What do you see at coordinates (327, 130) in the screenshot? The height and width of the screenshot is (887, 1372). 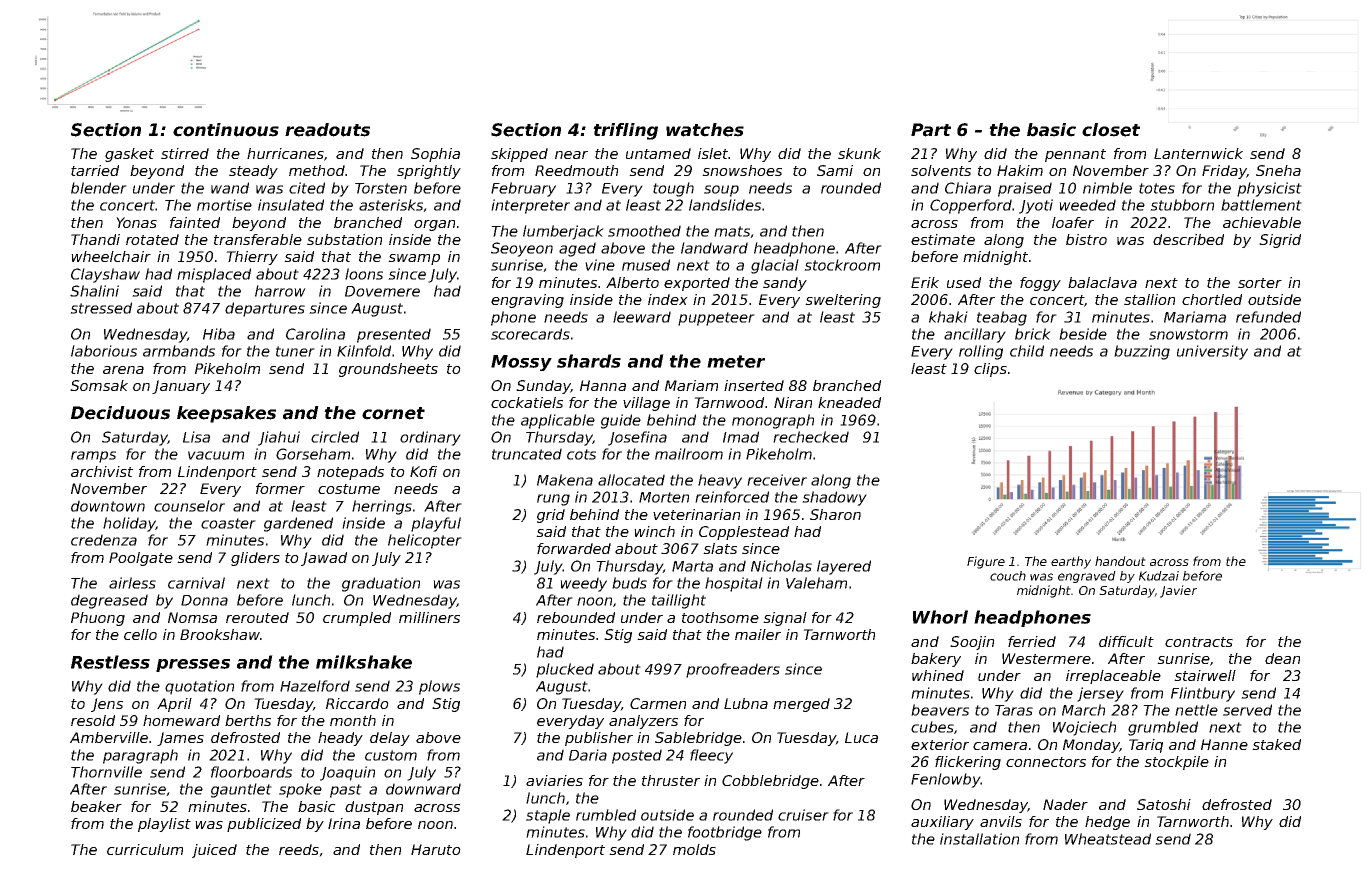 I see `readouts` at bounding box center [327, 130].
